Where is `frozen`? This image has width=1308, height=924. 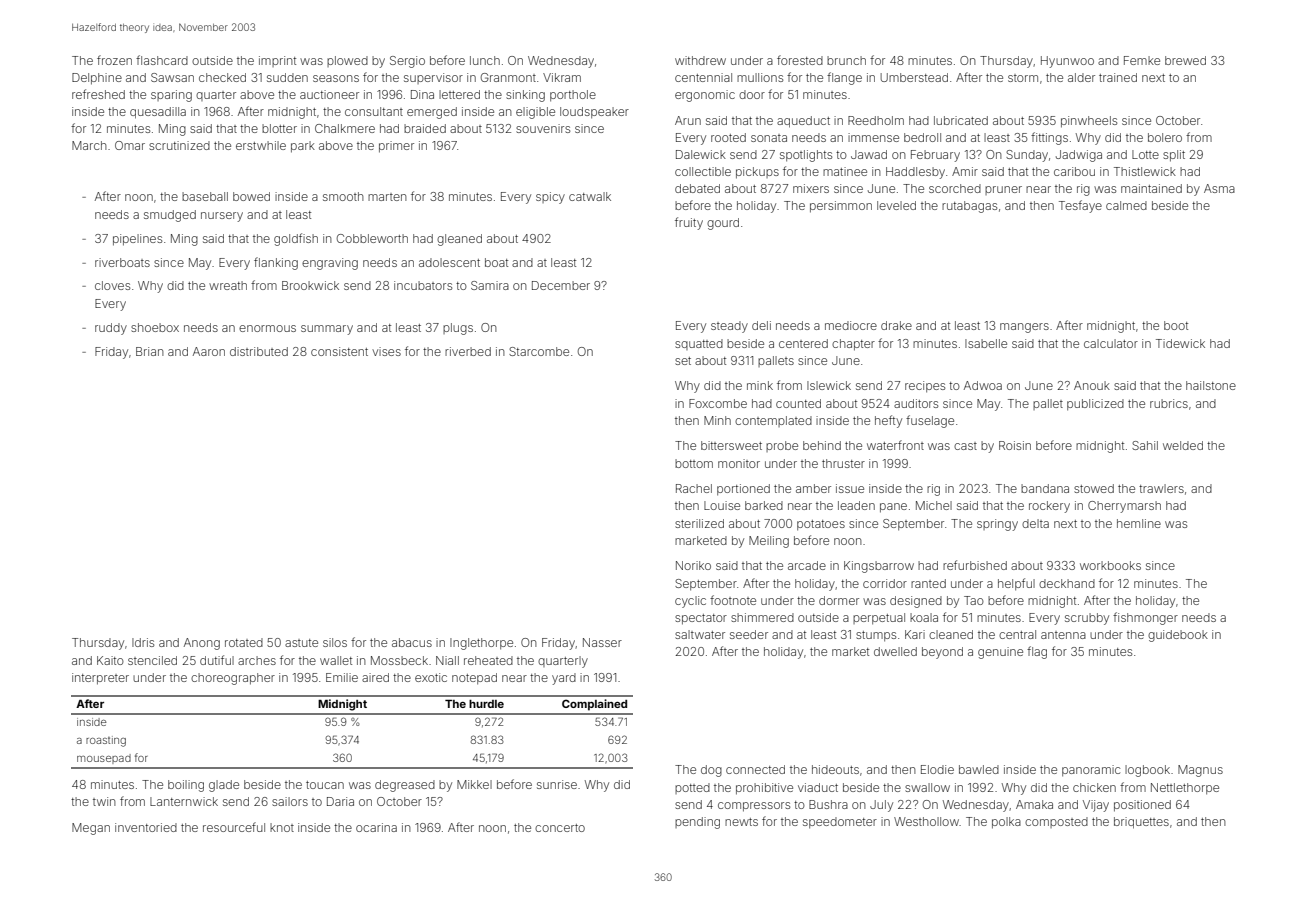 frozen is located at coordinates (114, 60).
